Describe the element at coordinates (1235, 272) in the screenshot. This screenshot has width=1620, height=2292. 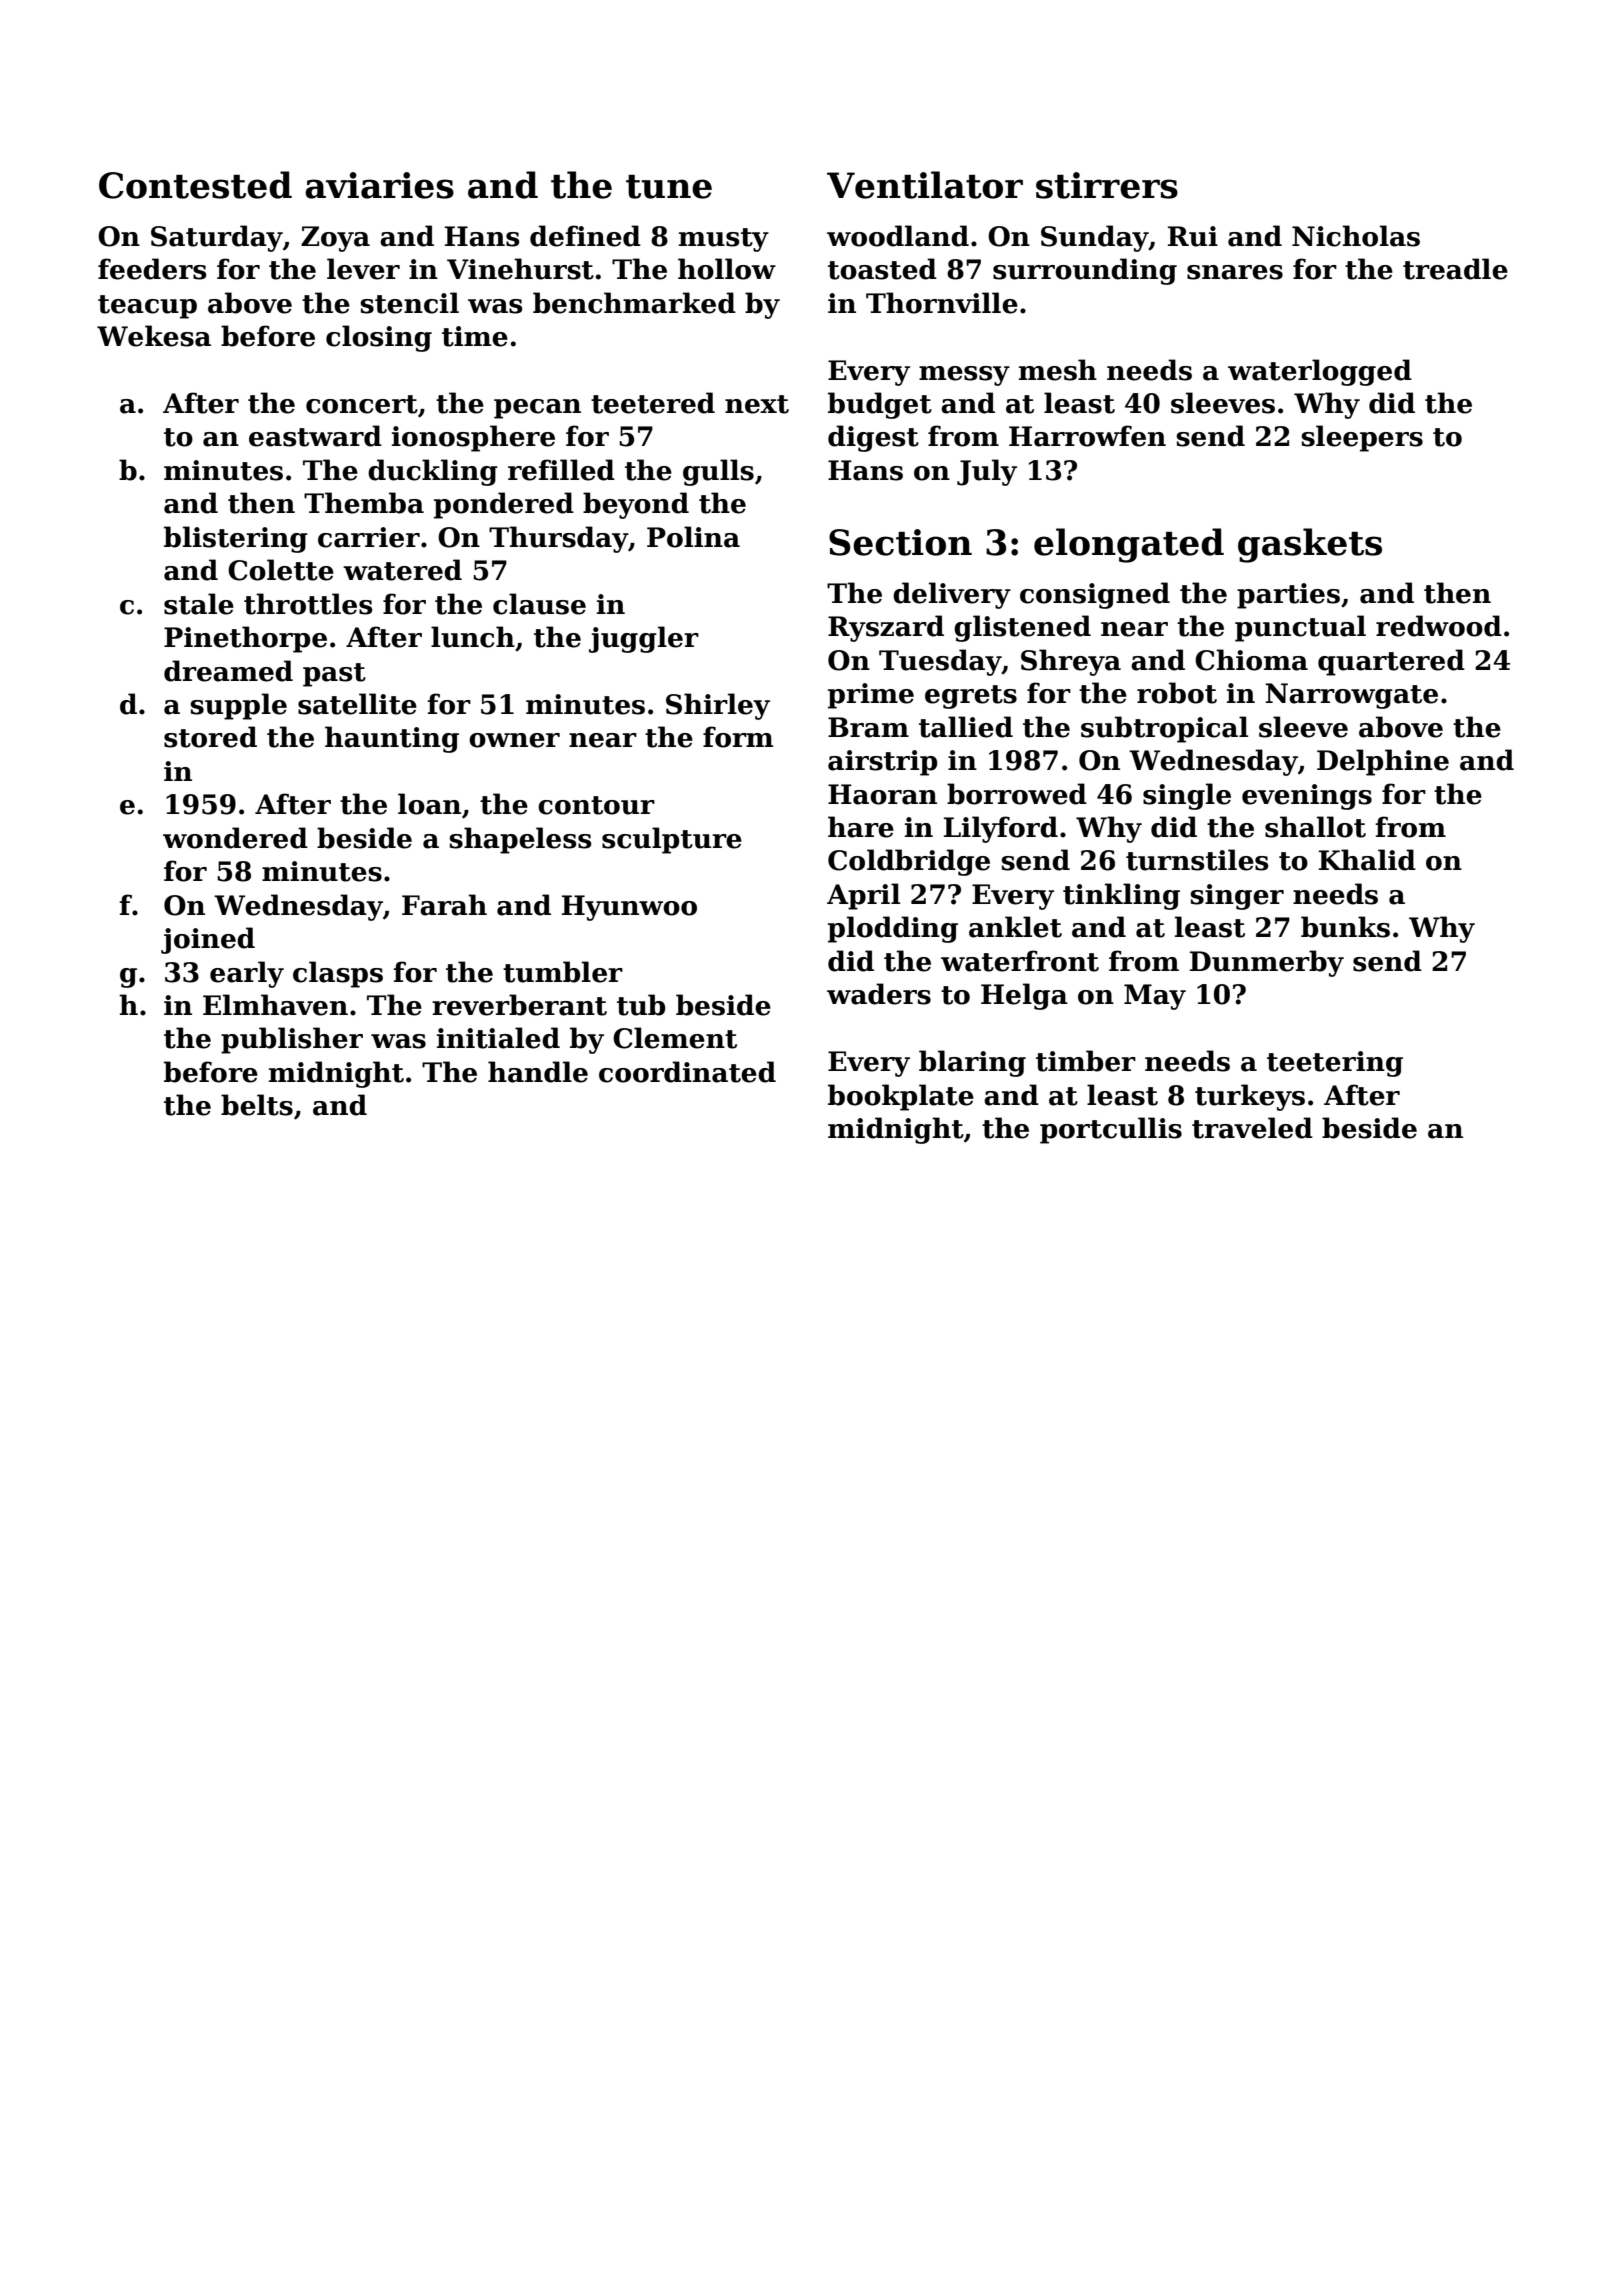
I see `snares` at that location.
